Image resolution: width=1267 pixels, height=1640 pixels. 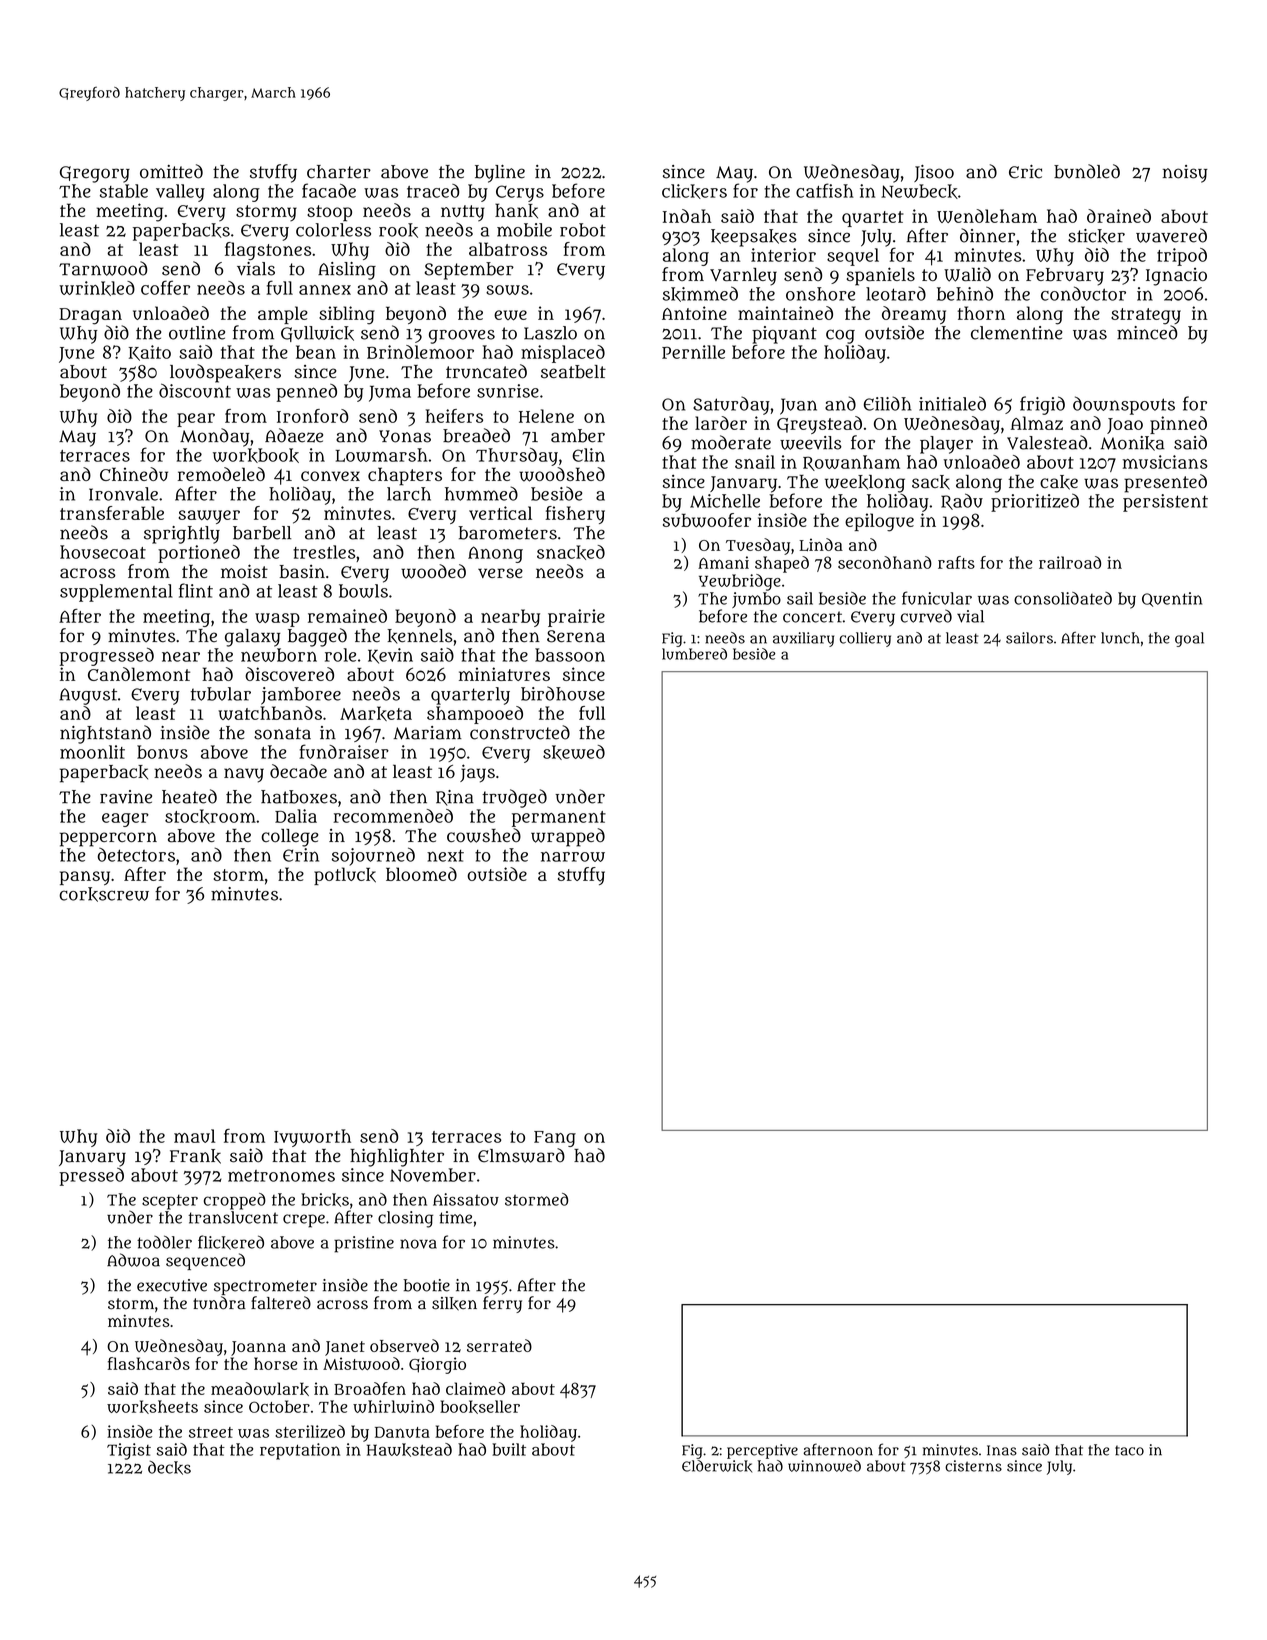 What do you see at coordinates (1189, 639) in the screenshot?
I see `goal` at bounding box center [1189, 639].
